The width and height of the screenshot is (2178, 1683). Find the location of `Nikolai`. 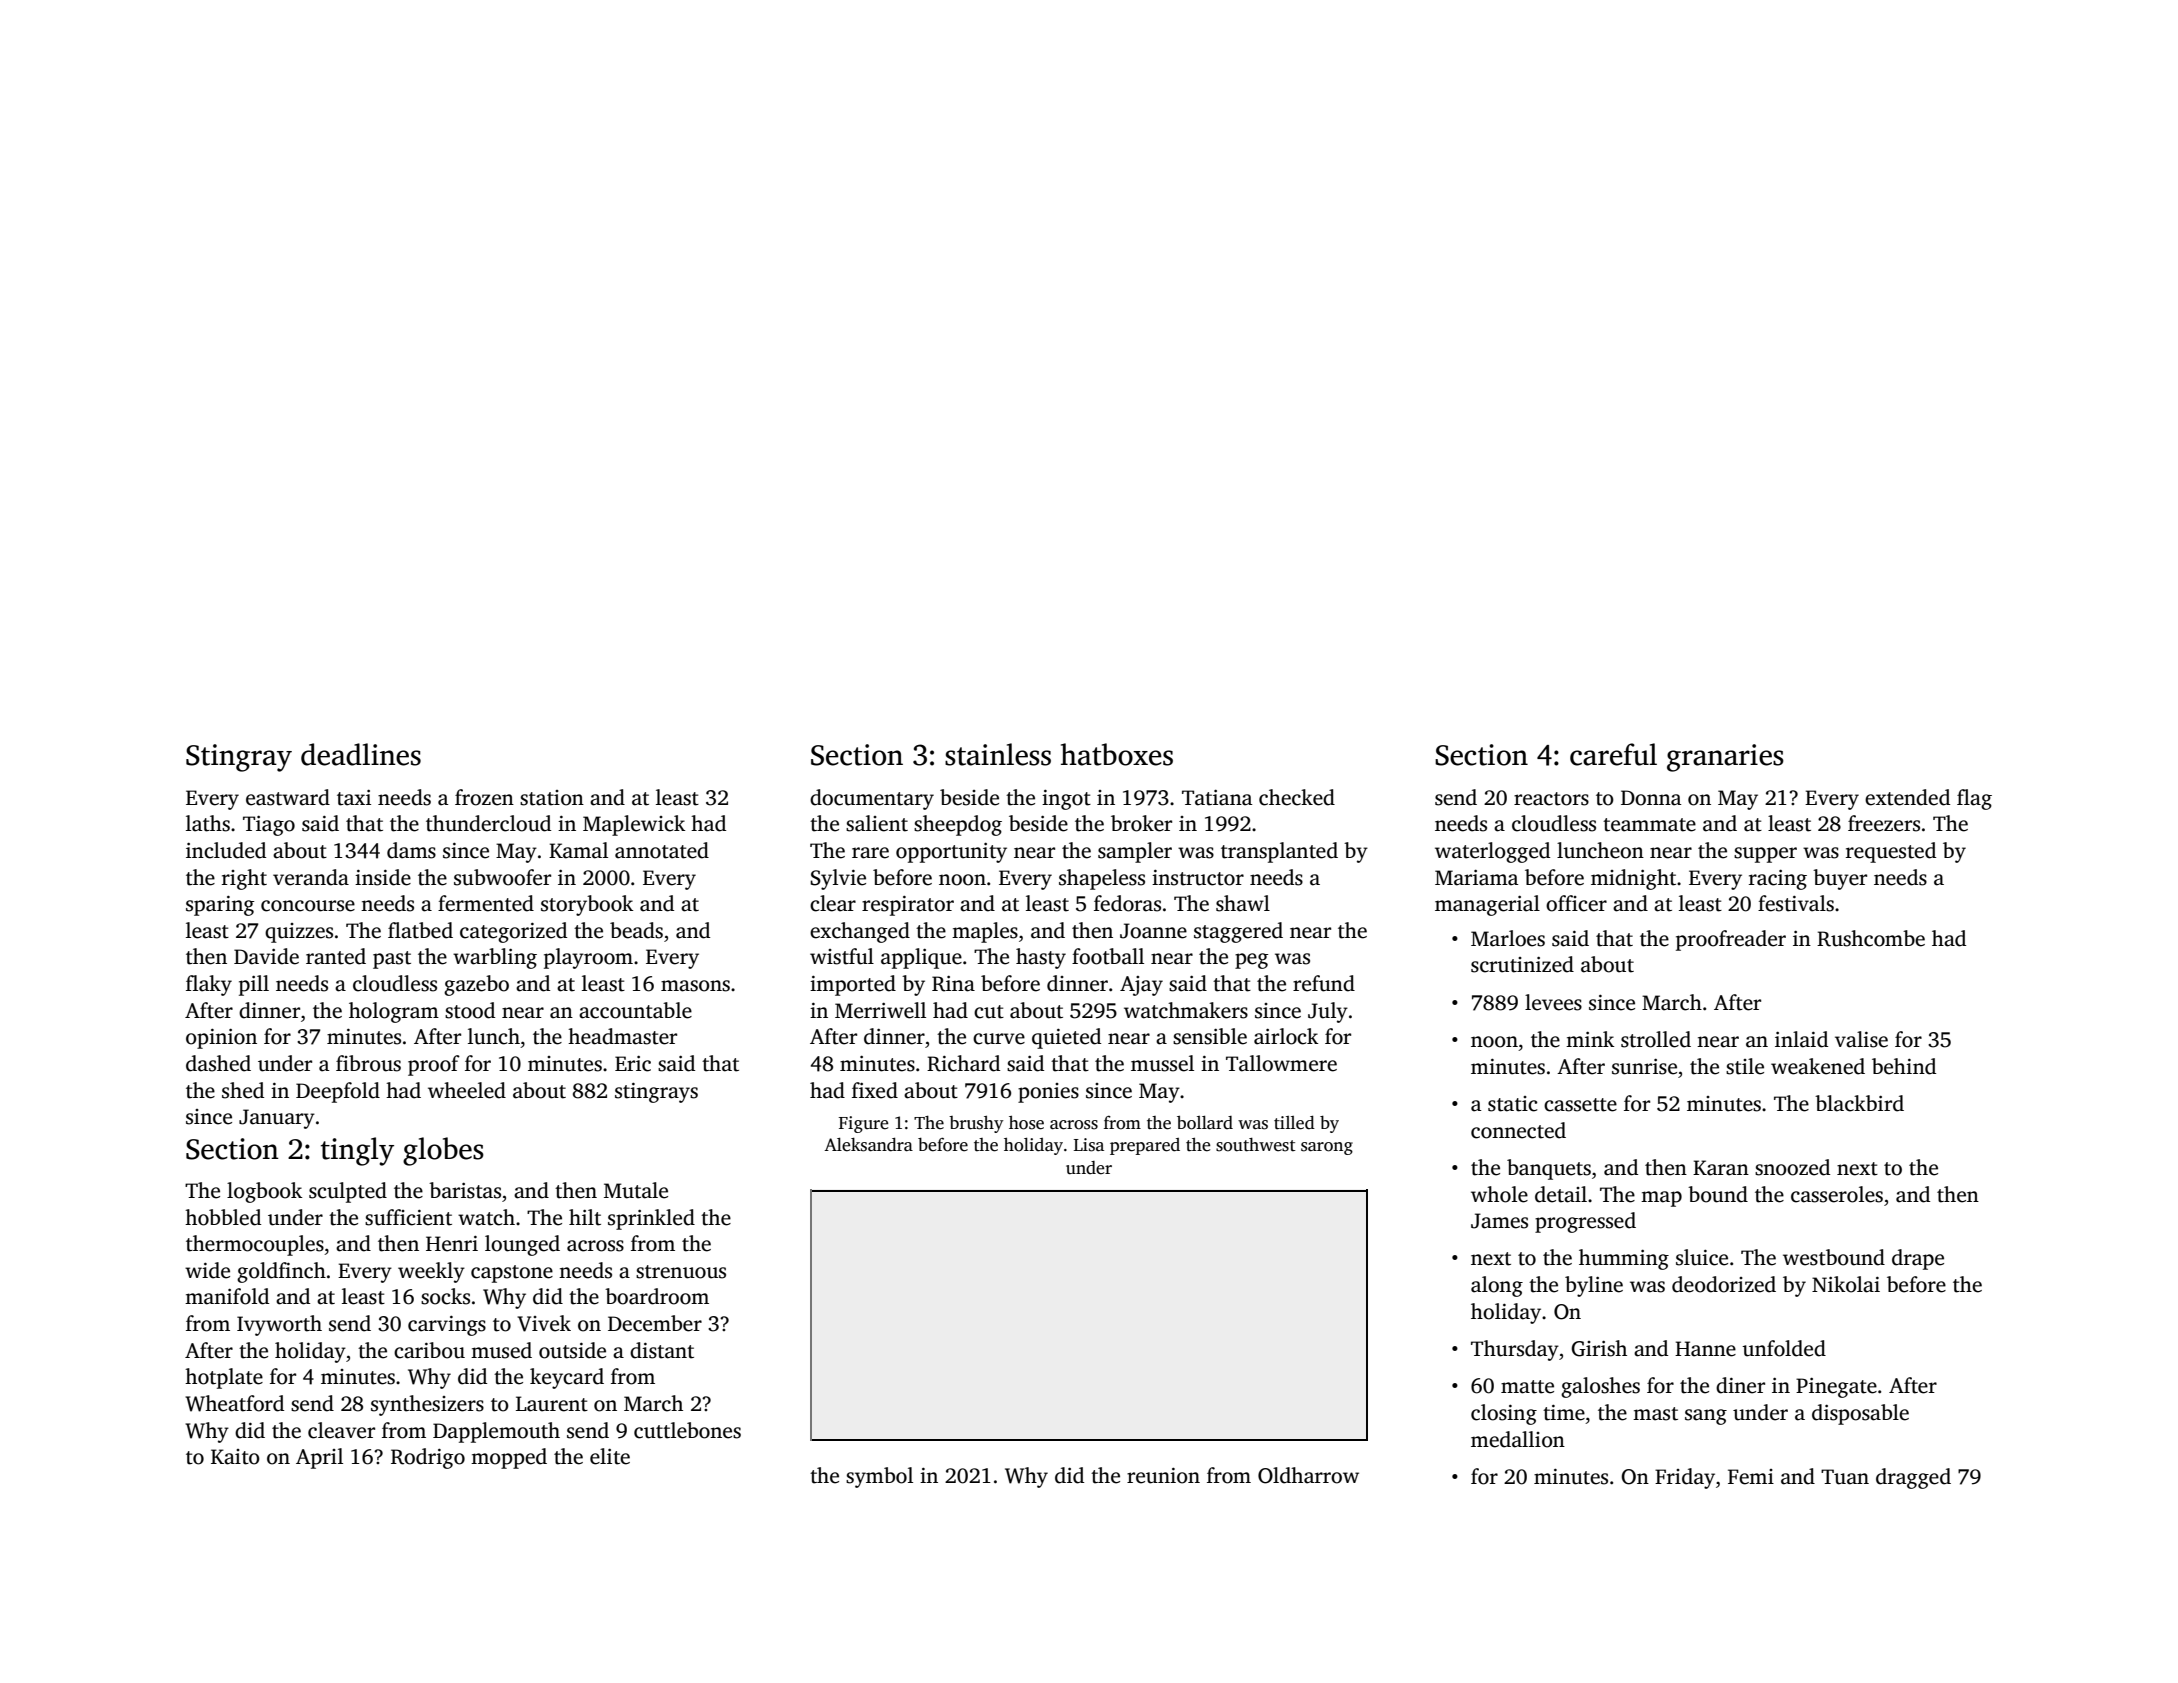

Nikolai is located at coordinates (1846, 1284).
